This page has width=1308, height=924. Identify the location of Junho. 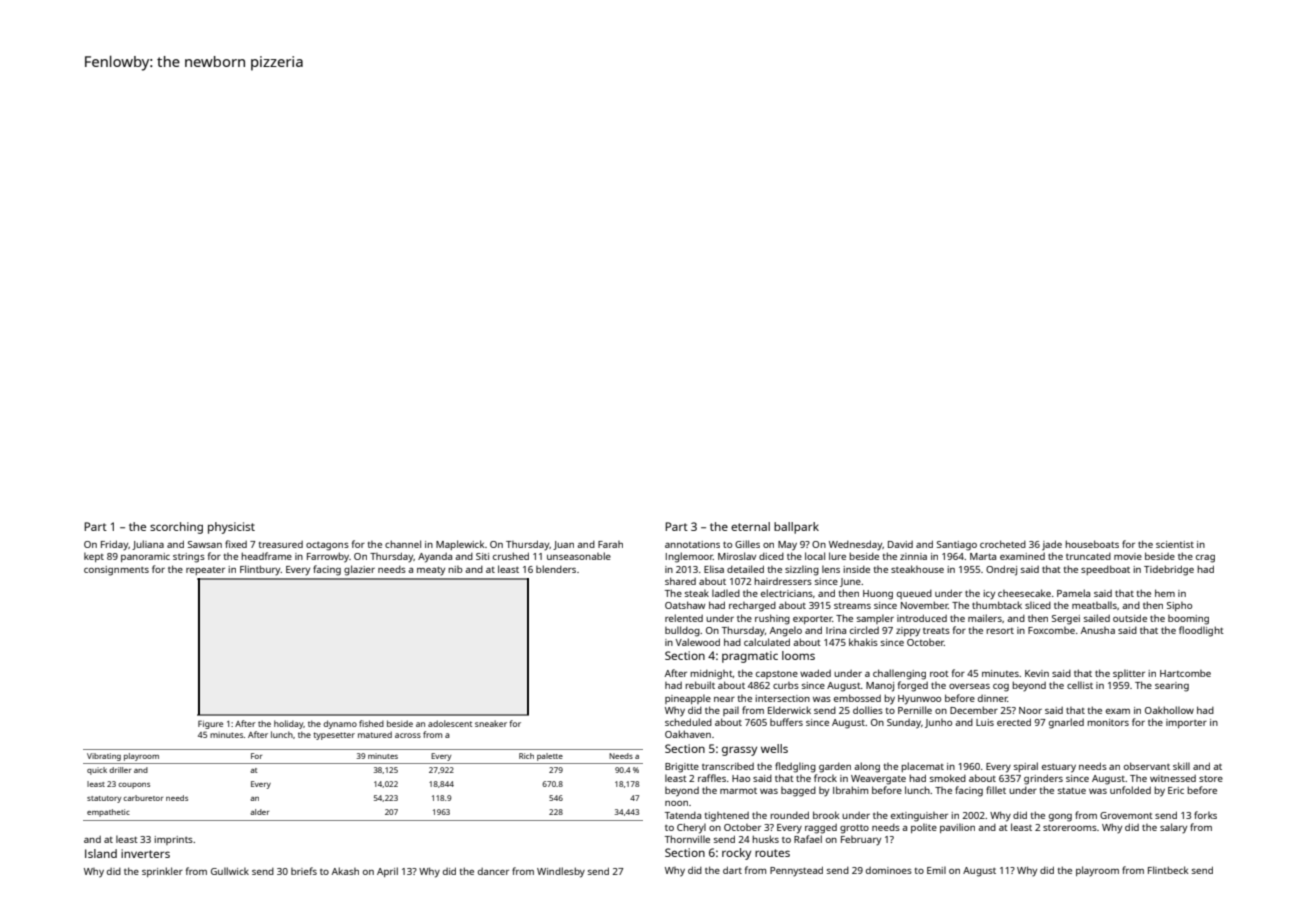
(938, 723).
